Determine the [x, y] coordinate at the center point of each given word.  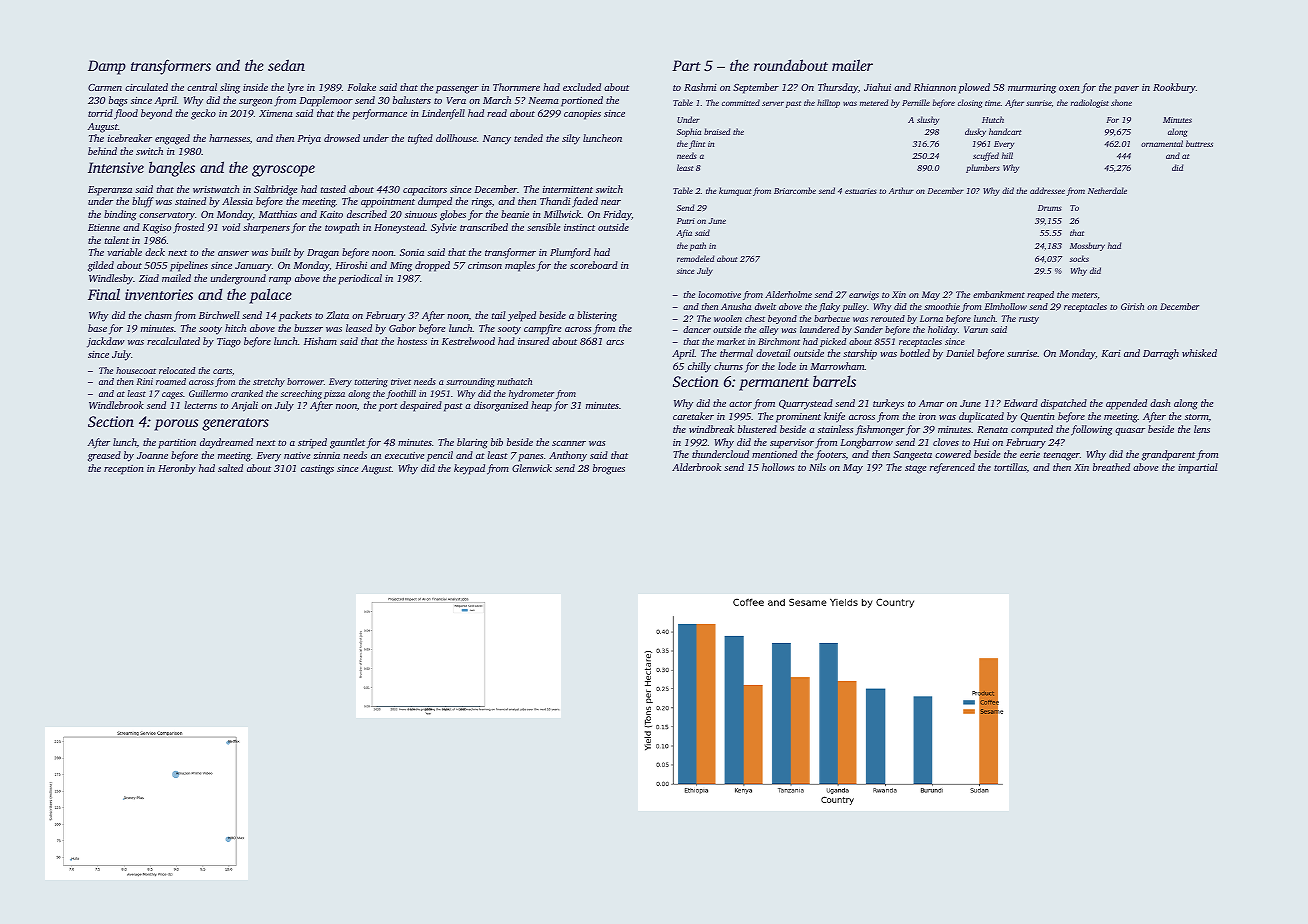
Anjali [244, 406]
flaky [829, 307]
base [97, 328]
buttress [1199, 143]
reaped [1040, 295]
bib [497, 442]
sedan [286, 65]
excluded [582, 87]
